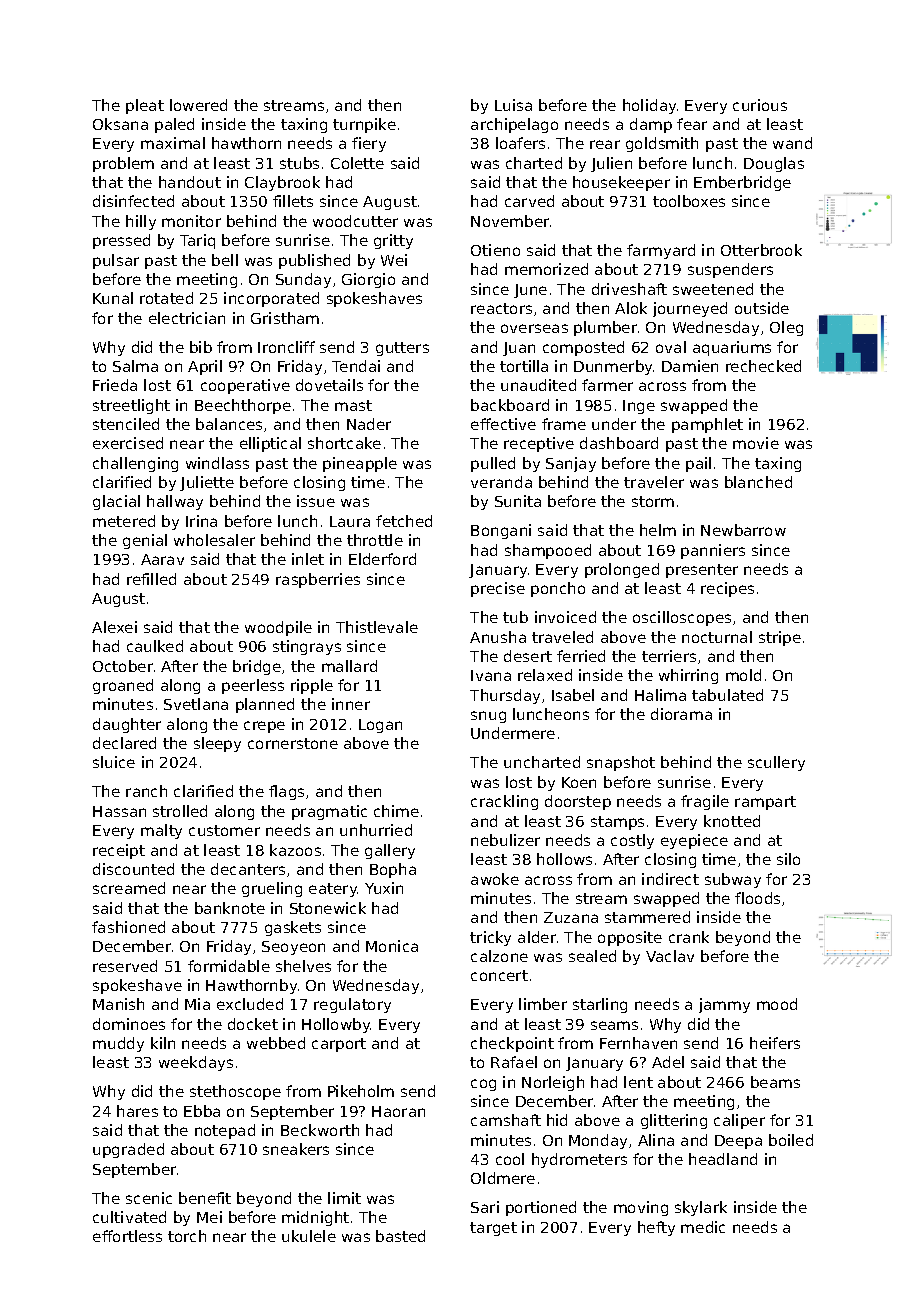  Describe the element at coordinates (382, 559) in the document. I see `Elderford` at that location.
